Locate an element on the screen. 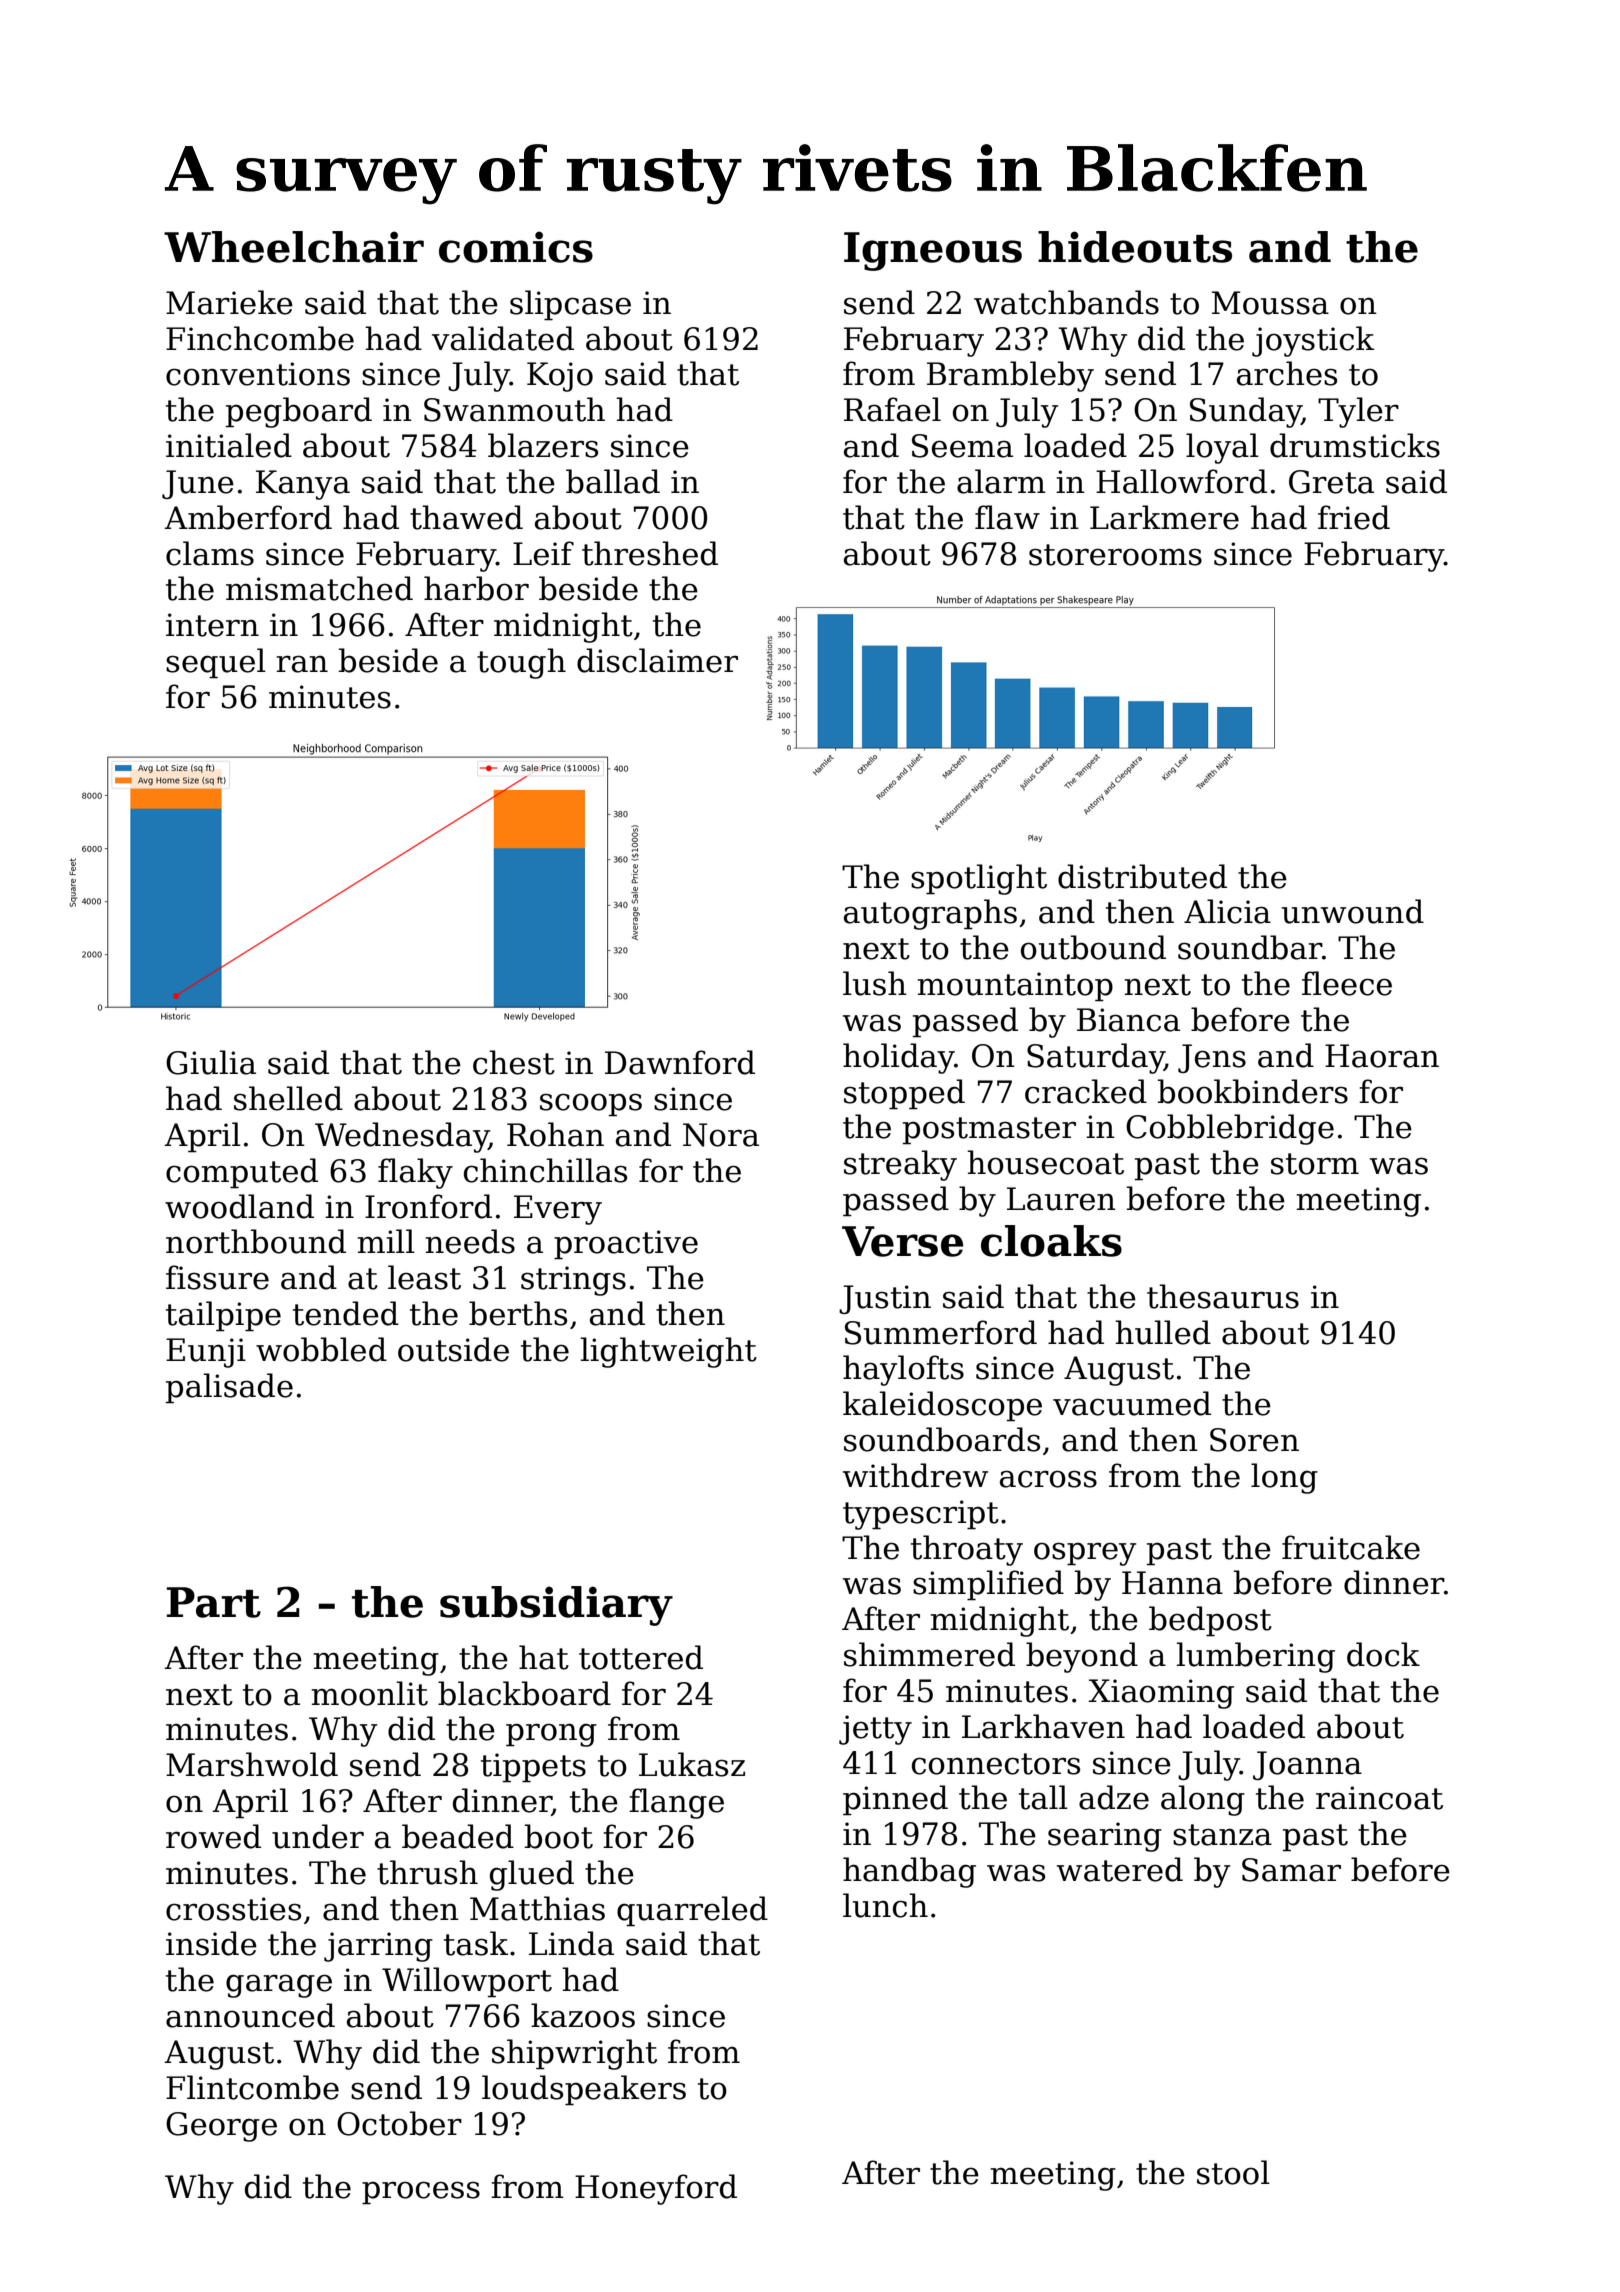 This screenshot has width=1620, height=2292. outbound is located at coordinates (1093, 947).
